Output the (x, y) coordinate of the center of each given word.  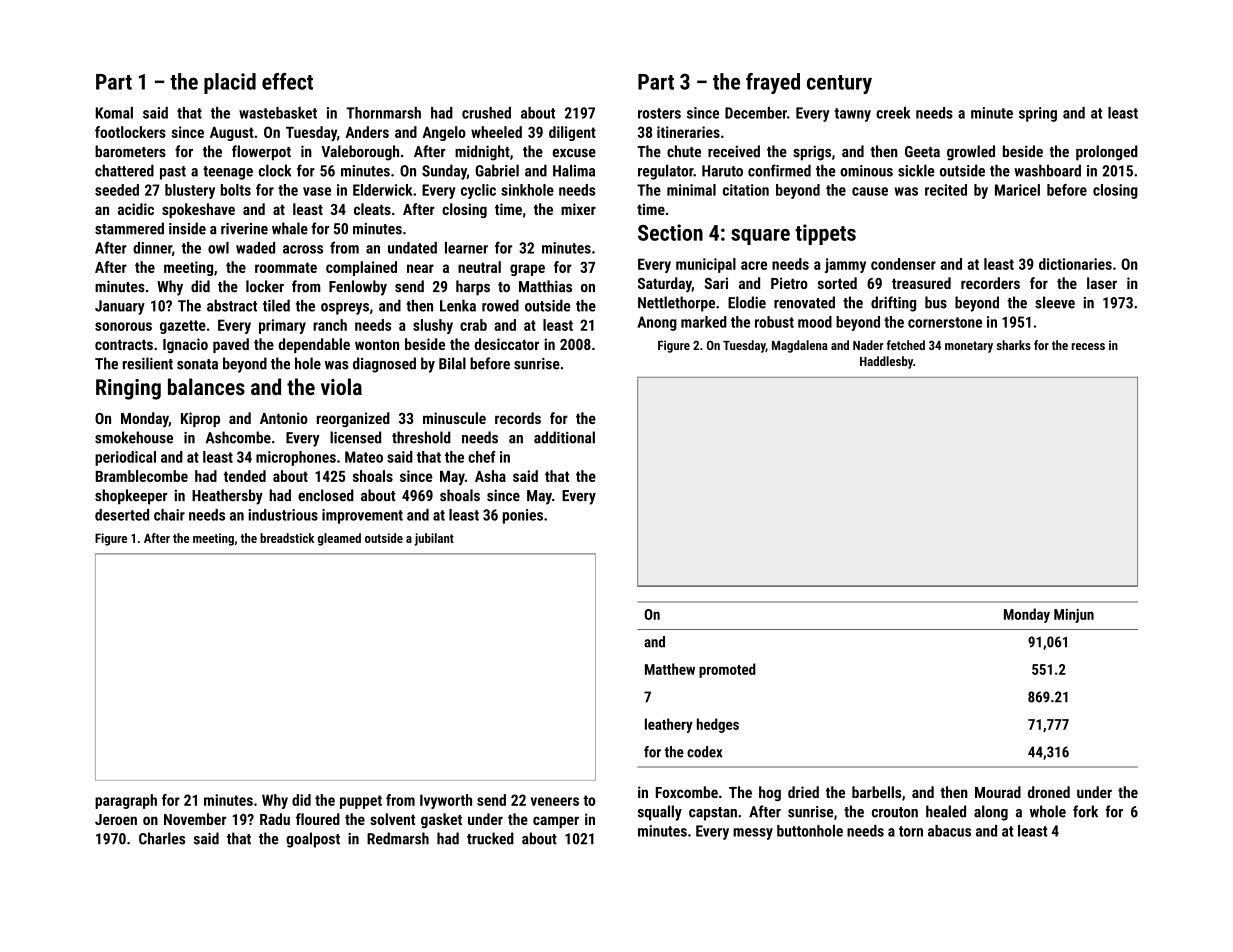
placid (230, 83)
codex (704, 752)
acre (754, 265)
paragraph (126, 801)
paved (231, 345)
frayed (773, 83)
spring (1038, 114)
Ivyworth (446, 801)
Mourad (998, 792)
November (195, 819)
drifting (893, 304)
